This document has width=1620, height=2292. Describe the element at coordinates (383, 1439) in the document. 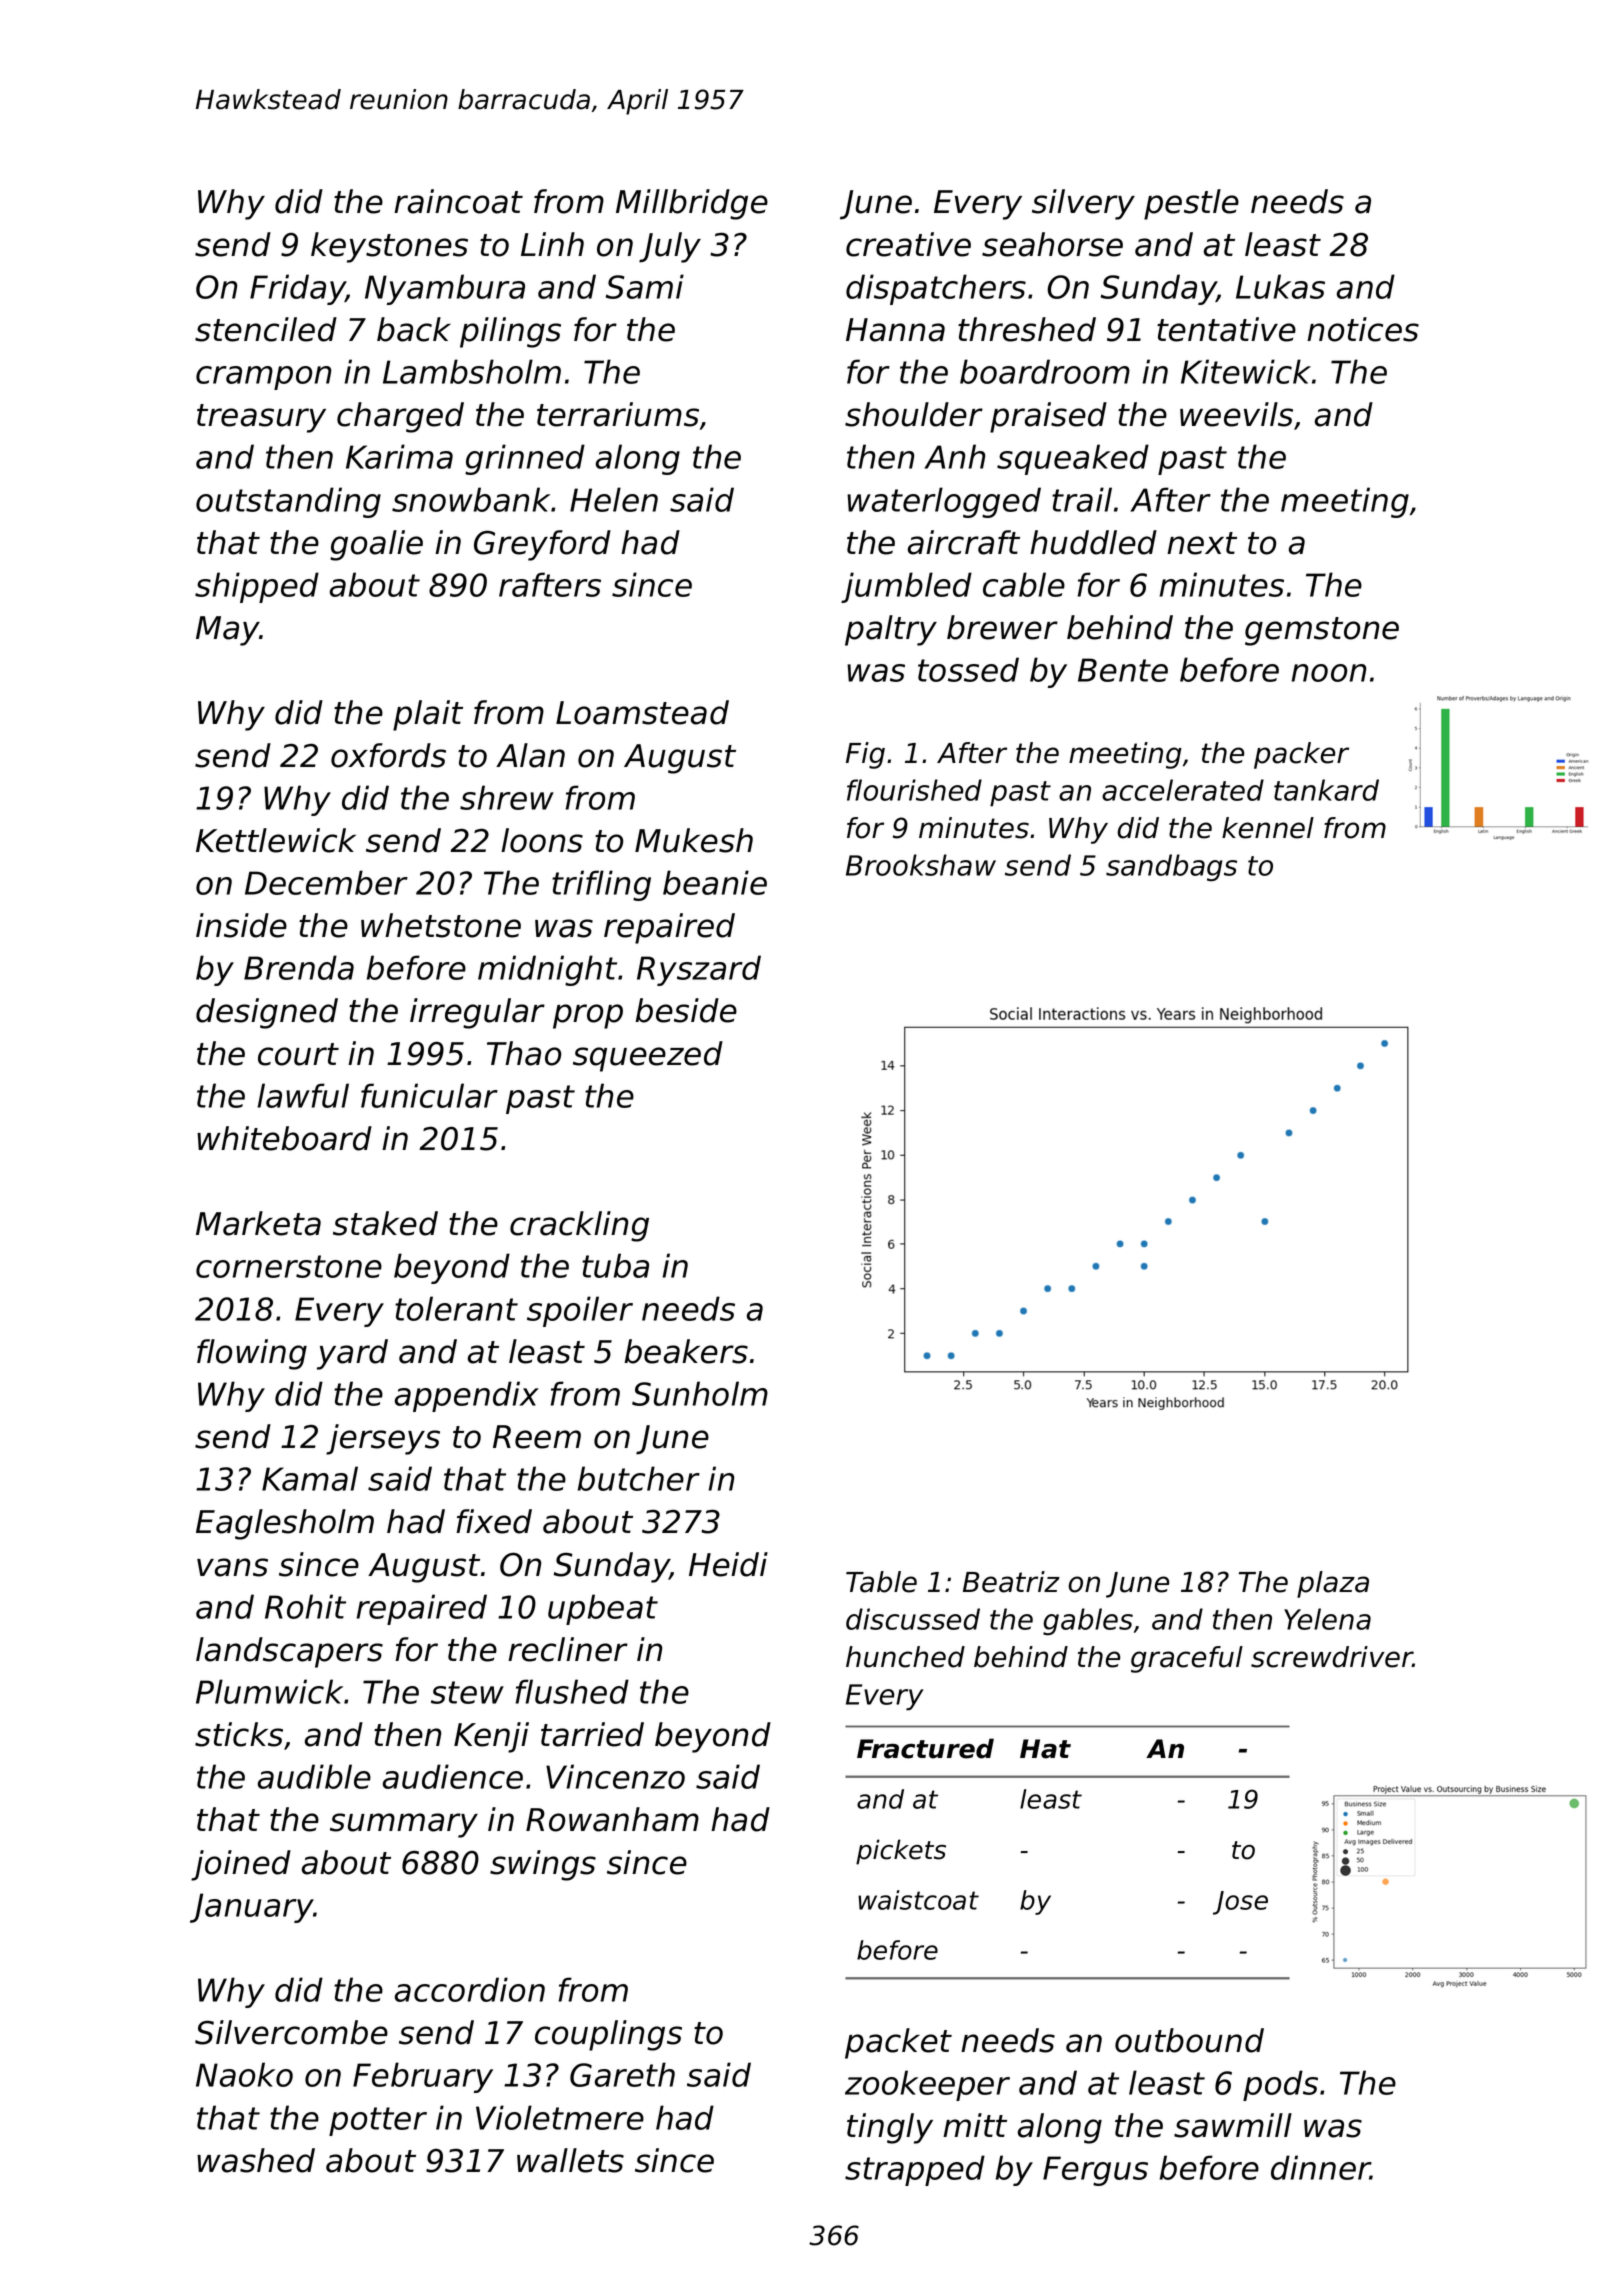

I see `jerseys` at that location.
